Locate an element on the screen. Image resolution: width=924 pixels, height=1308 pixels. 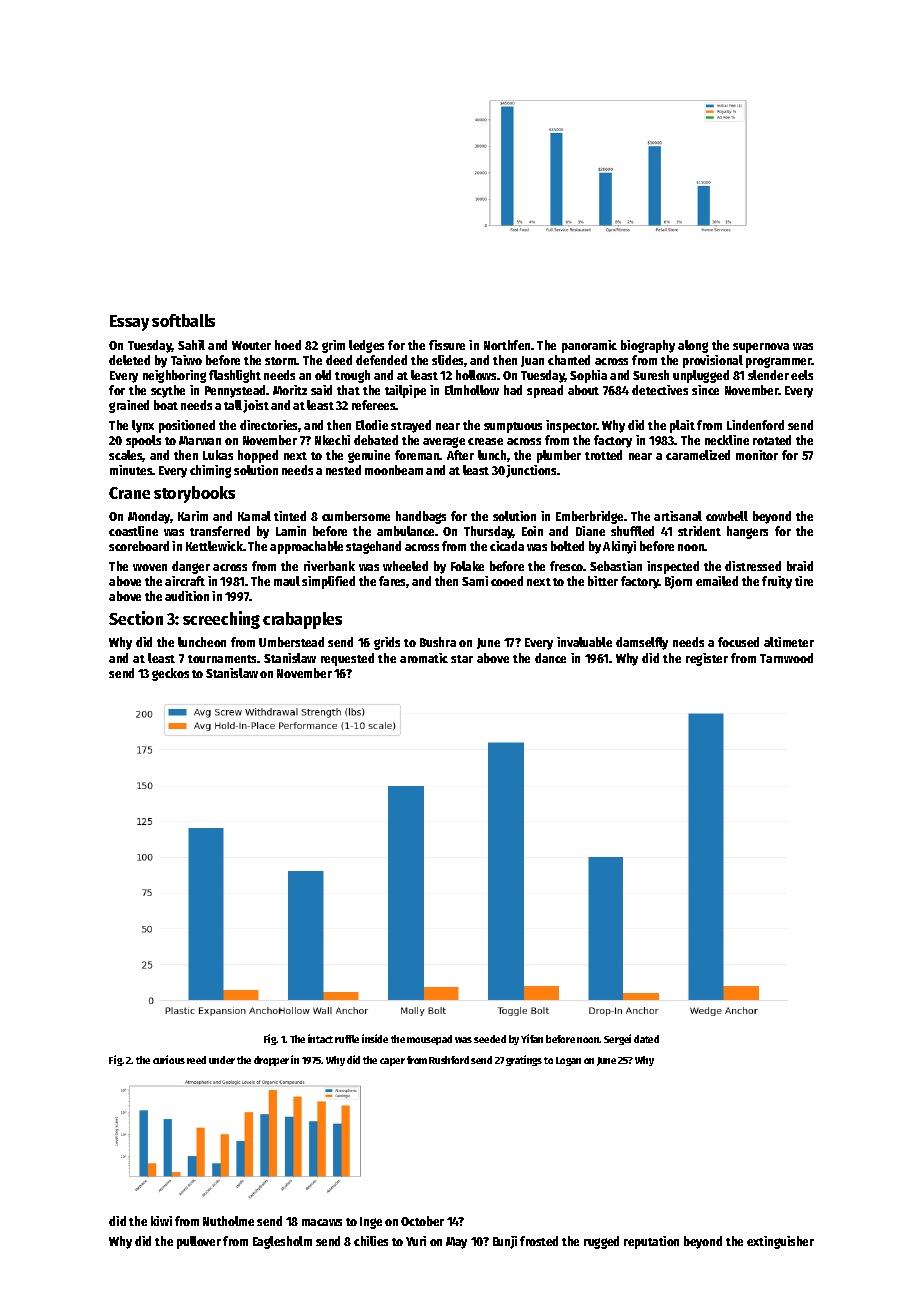
geckos is located at coordinates (170, 674).
